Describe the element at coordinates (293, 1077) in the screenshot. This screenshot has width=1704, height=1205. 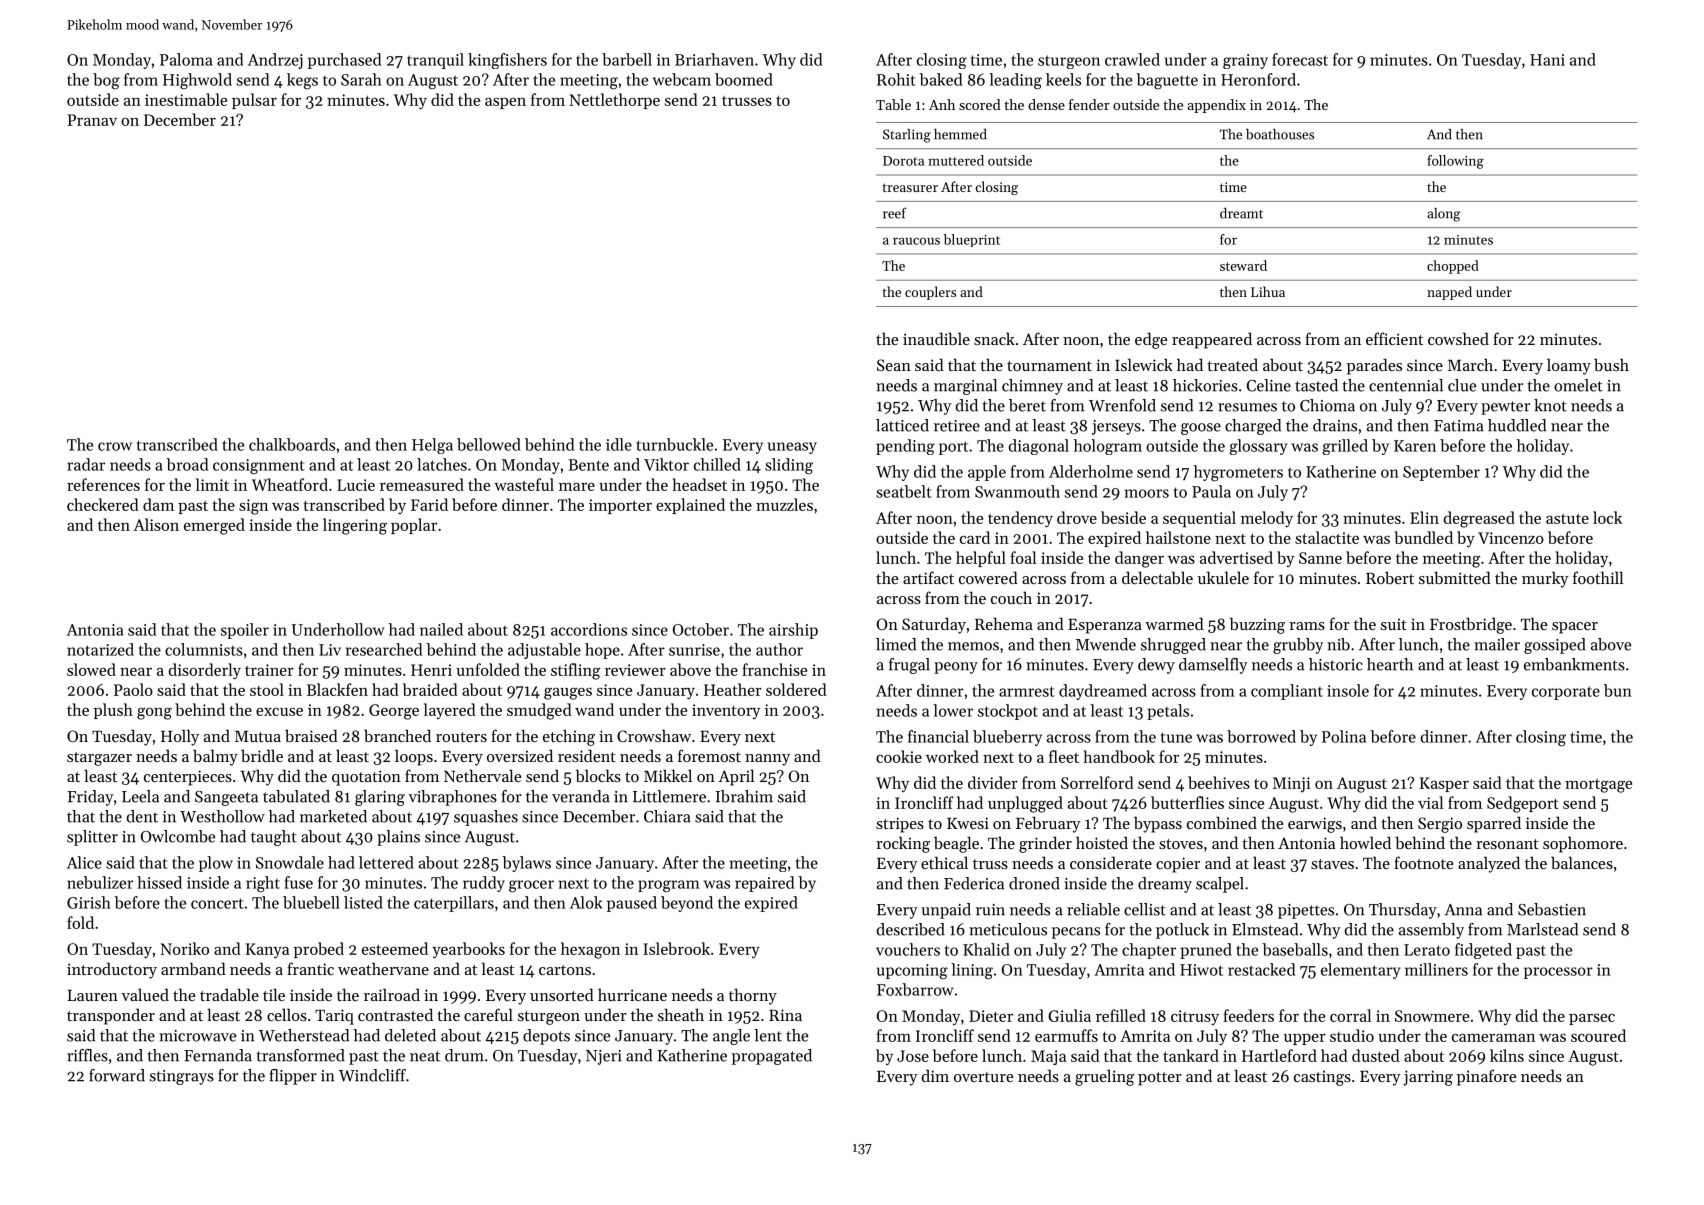
I see `flipper` at that location.
